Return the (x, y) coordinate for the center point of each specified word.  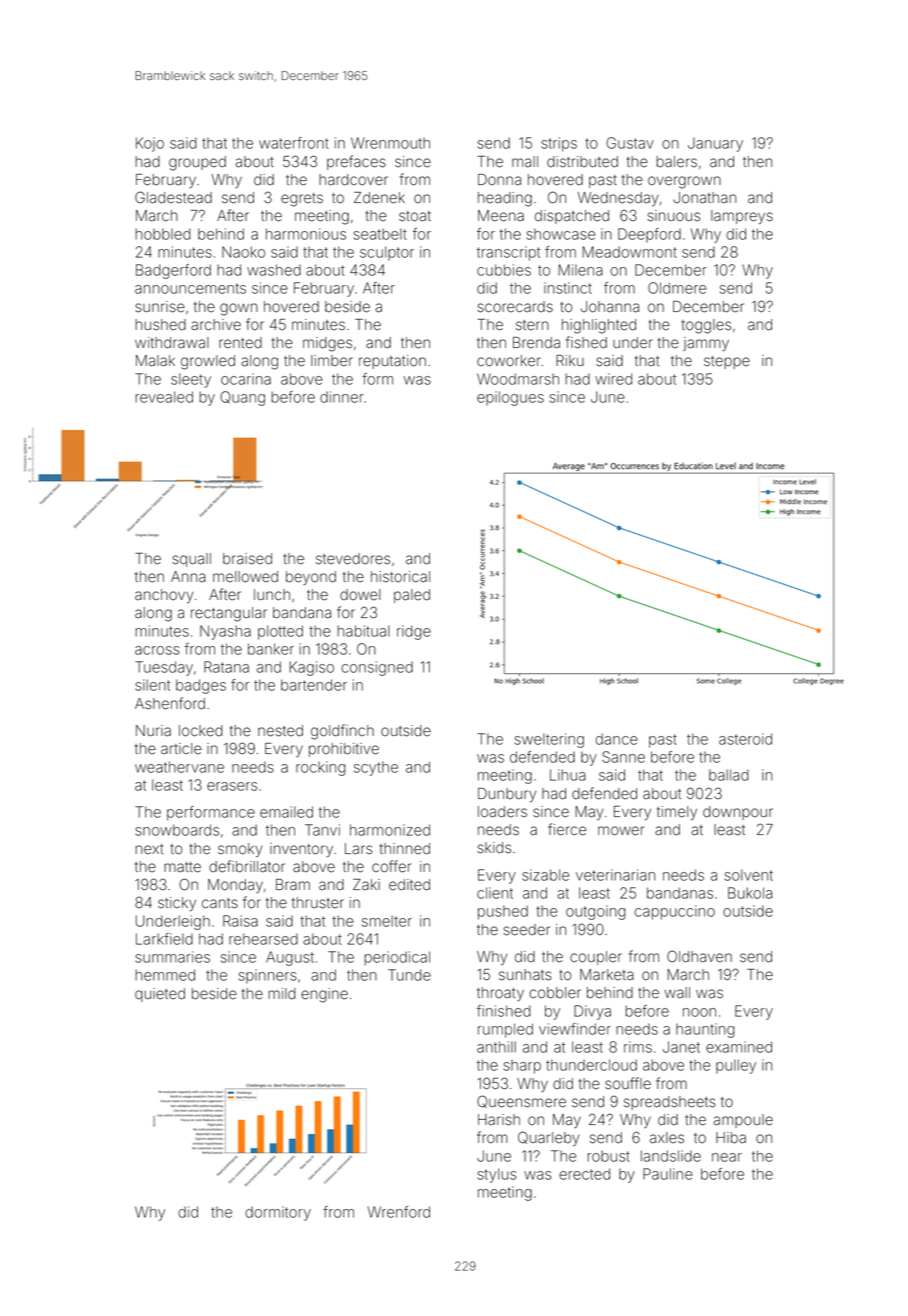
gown (239, 309)
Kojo (150, 144)
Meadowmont (629, 252)
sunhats (525, 975)
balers (677, 162)
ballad (729, 775)
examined (739, 1047)
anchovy (164, 596)
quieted (160, 995)
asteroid (745, 739)
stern (532, 325)
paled (412, 596)
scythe (376, 768)
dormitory (278, 1213)
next (150, 849)
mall (525, 162)
